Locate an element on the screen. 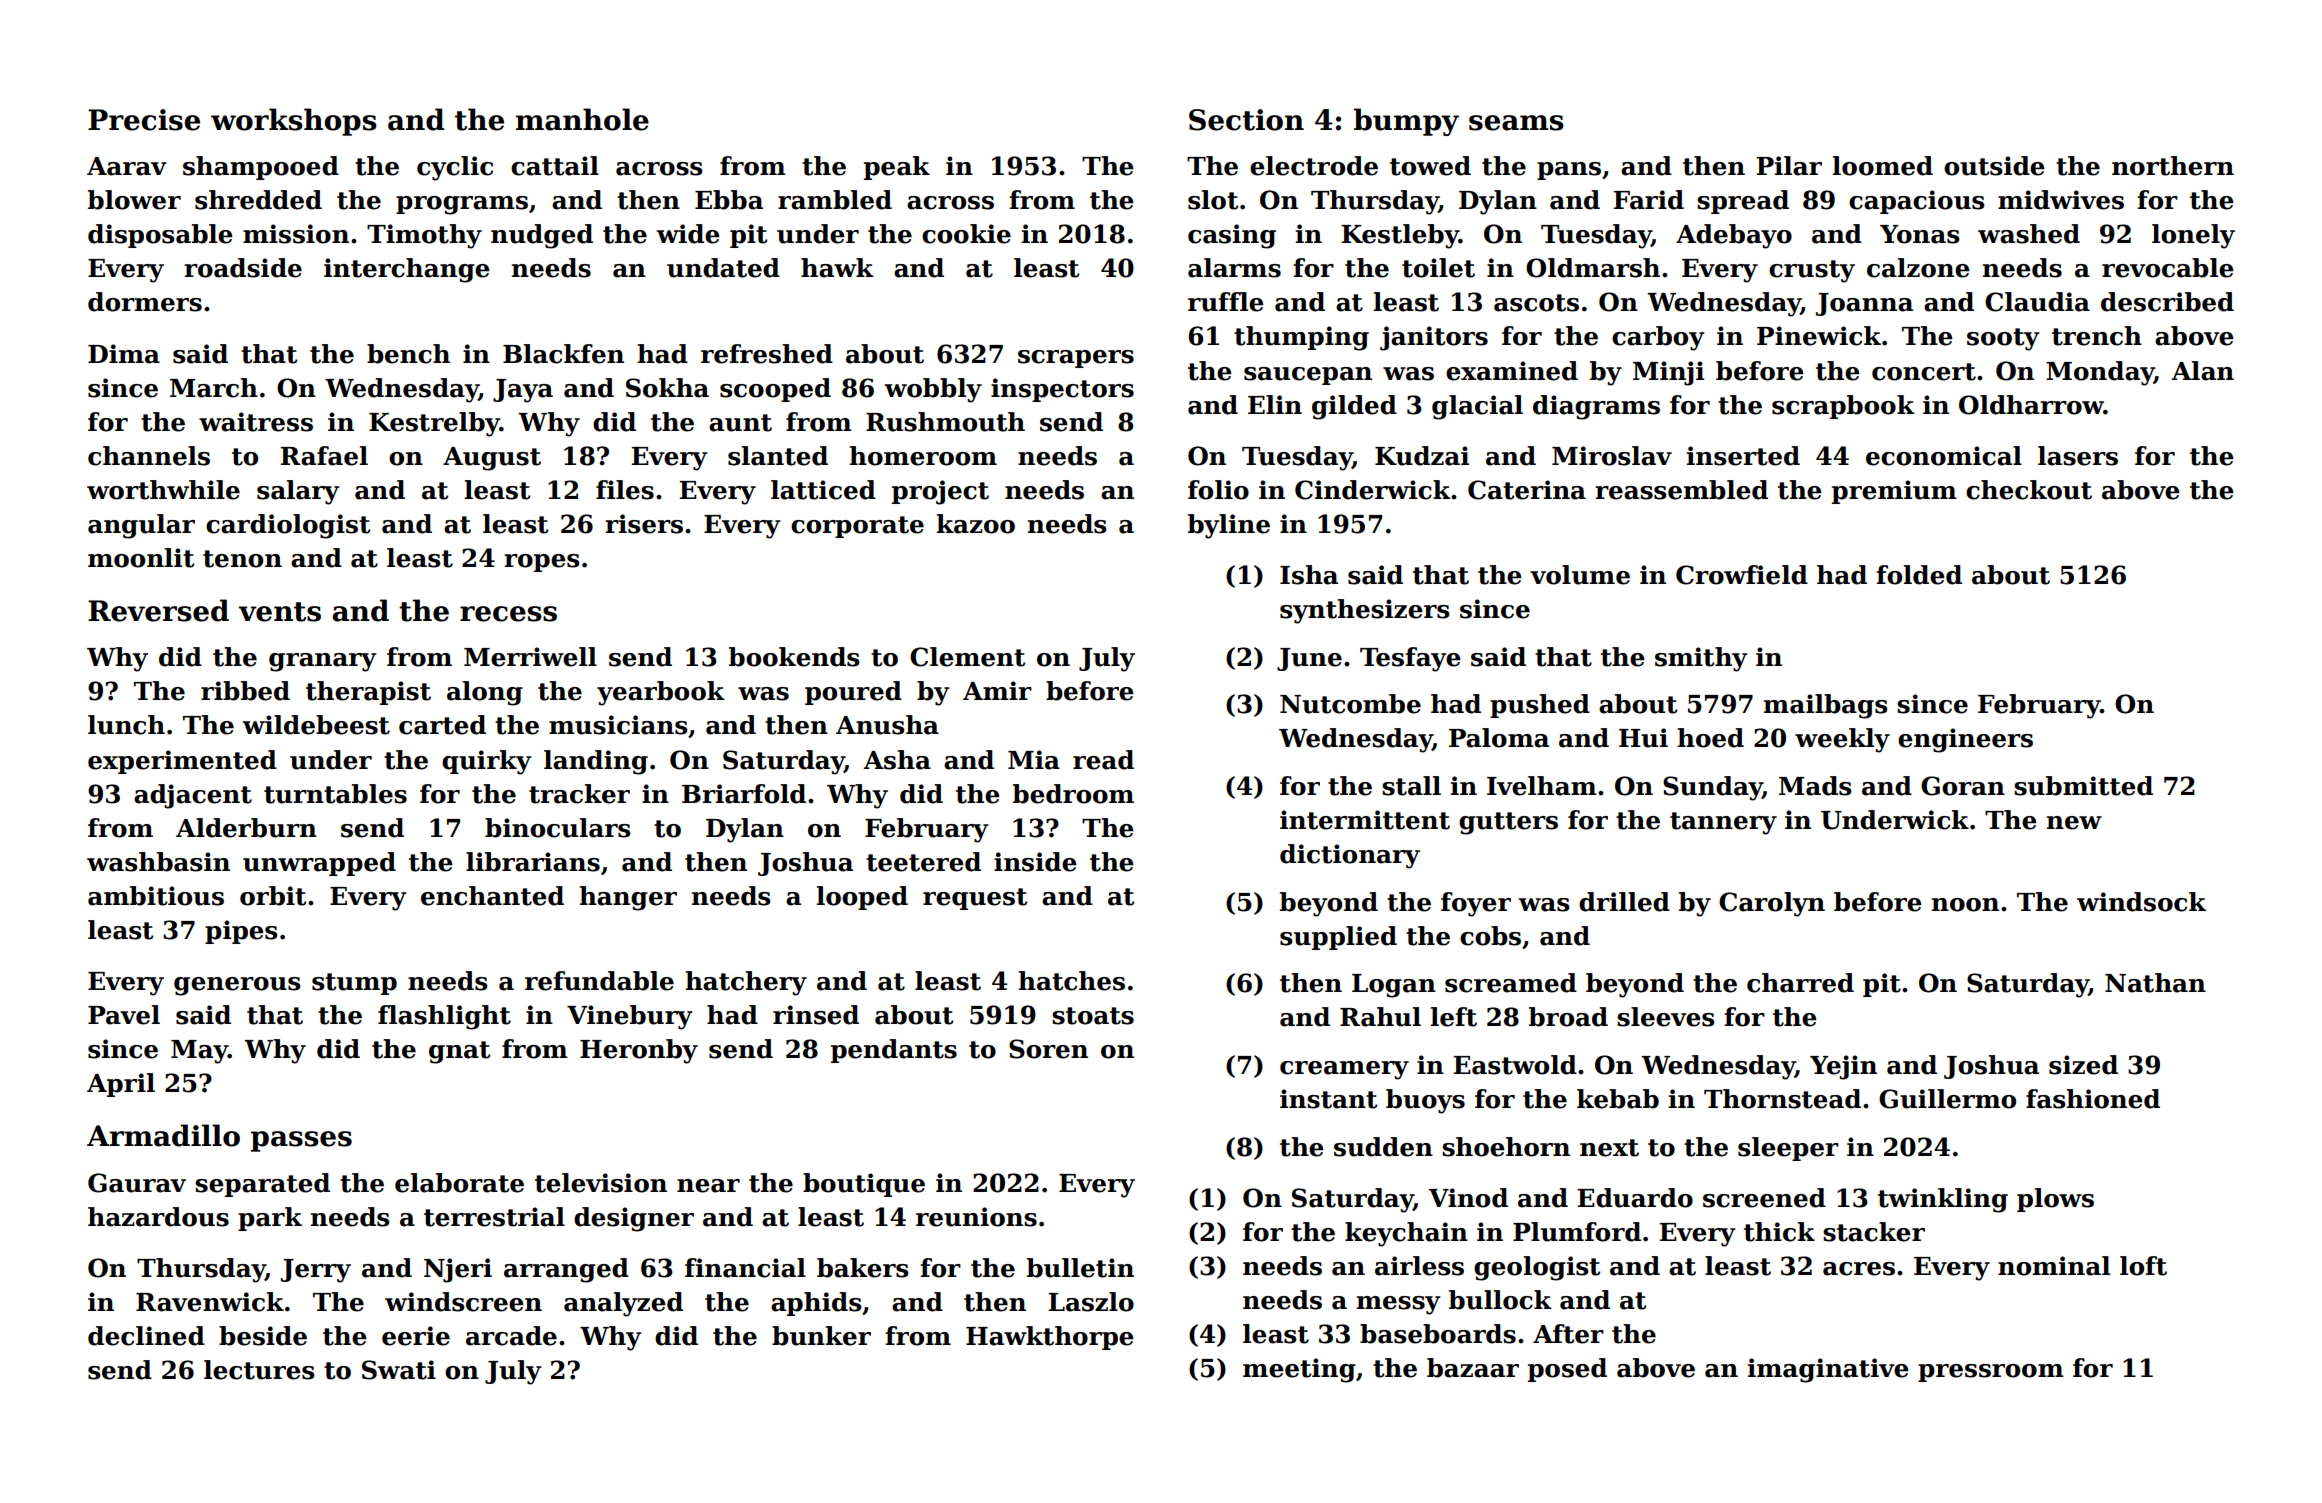 The height and width of the screenshot is (1503, 2322). meeting is located at coordinates (1299, 1370).
